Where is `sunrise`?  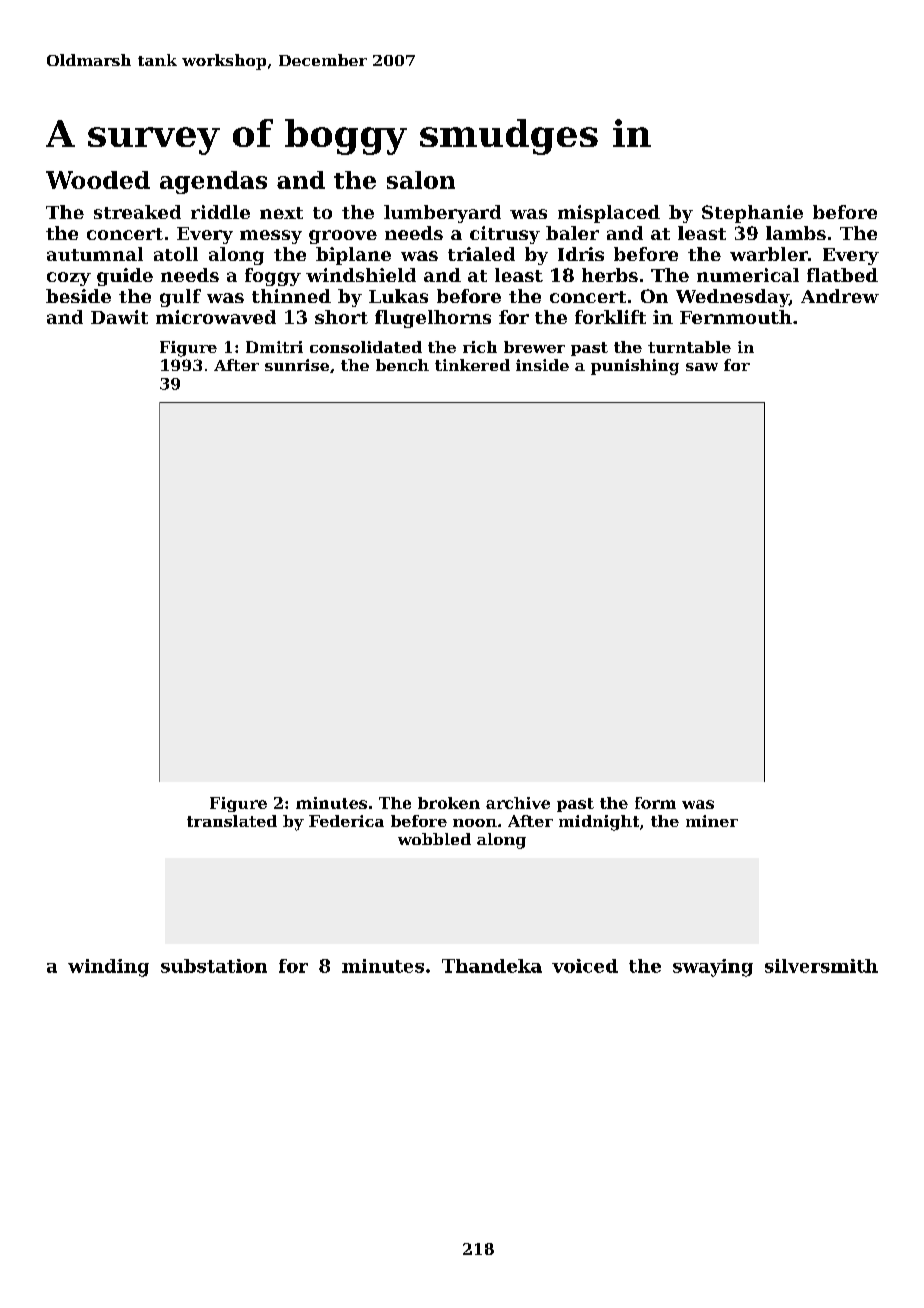 sunrise is located at coordinates (297, 365).
